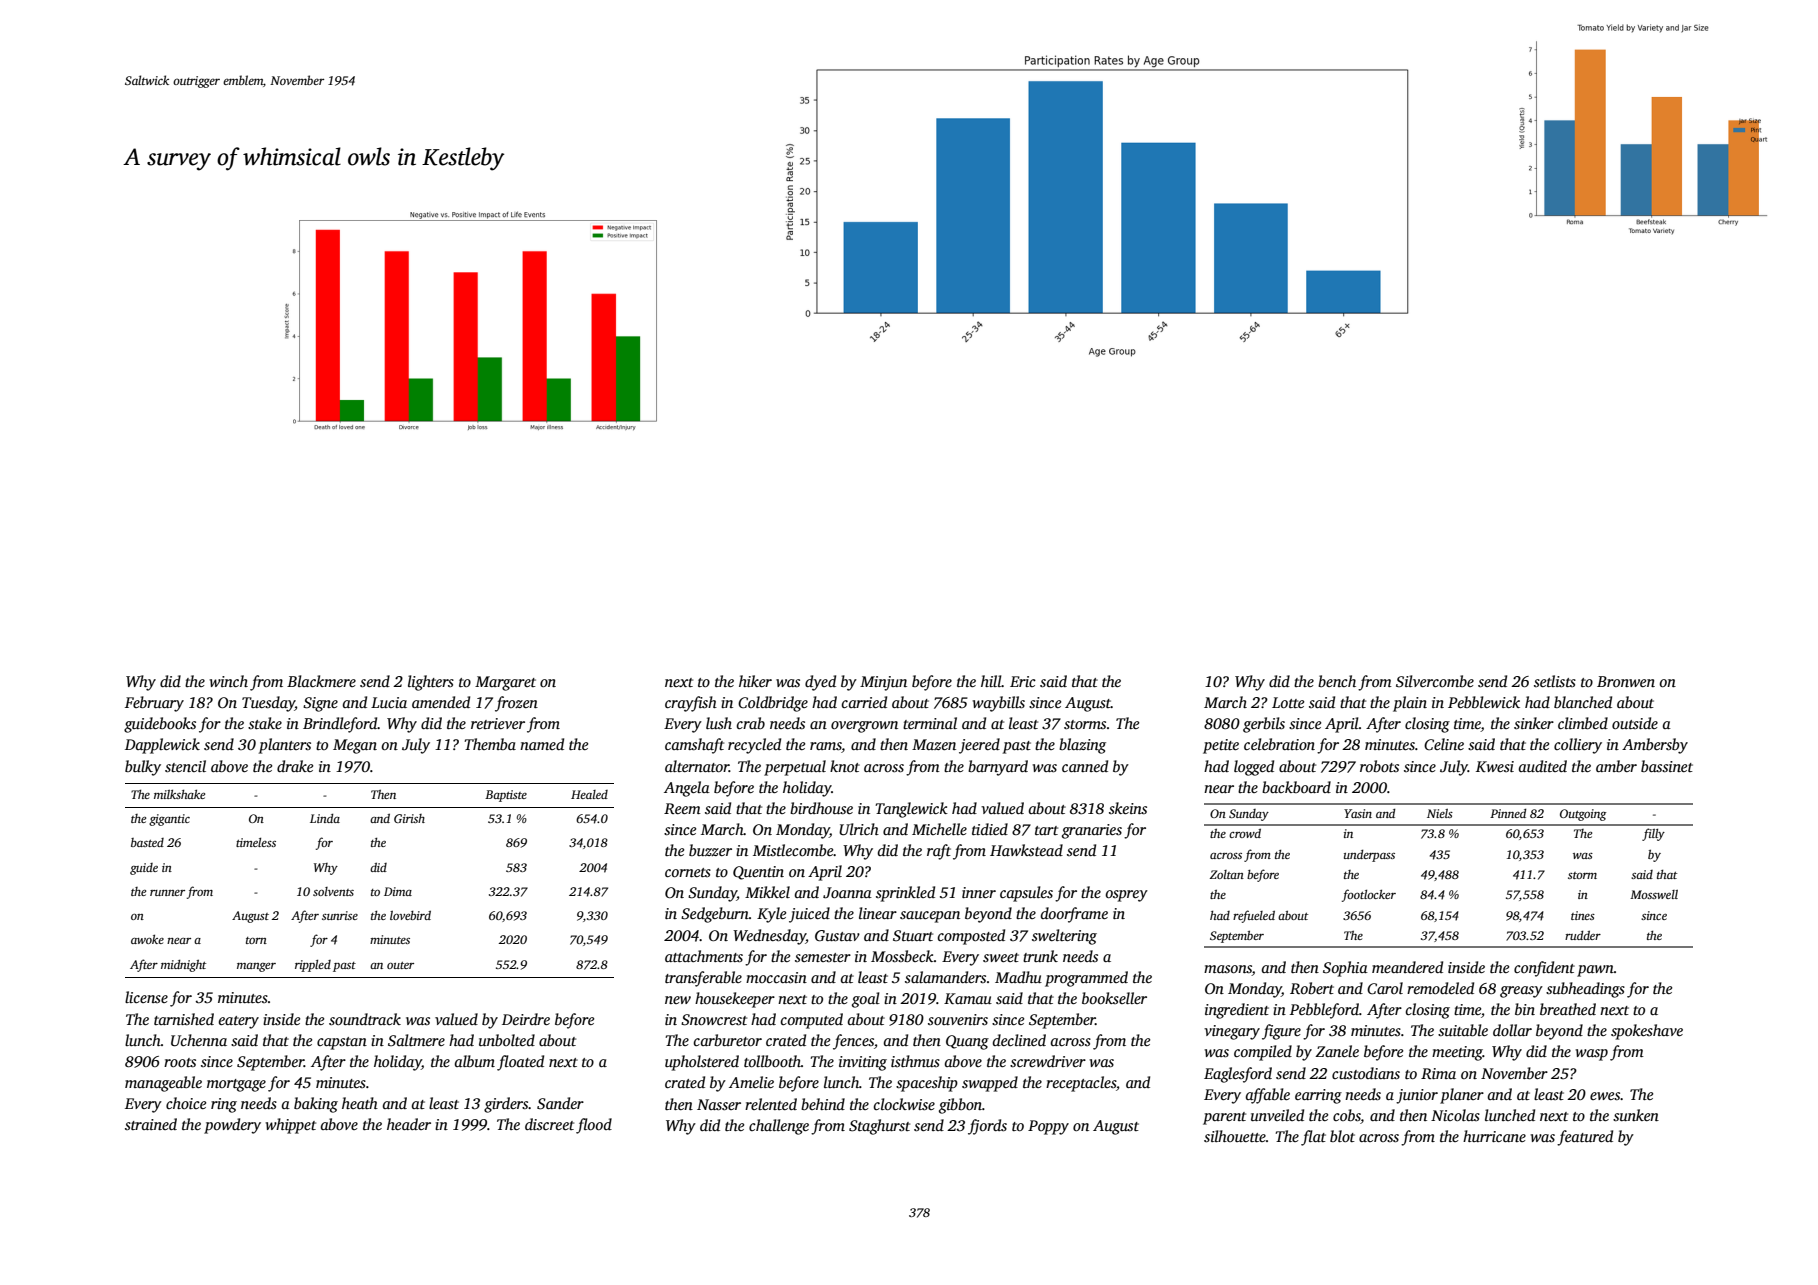 The height and width of the image is (1285, 1818). I want to click on Silvercombe, so click(1435, 681).
